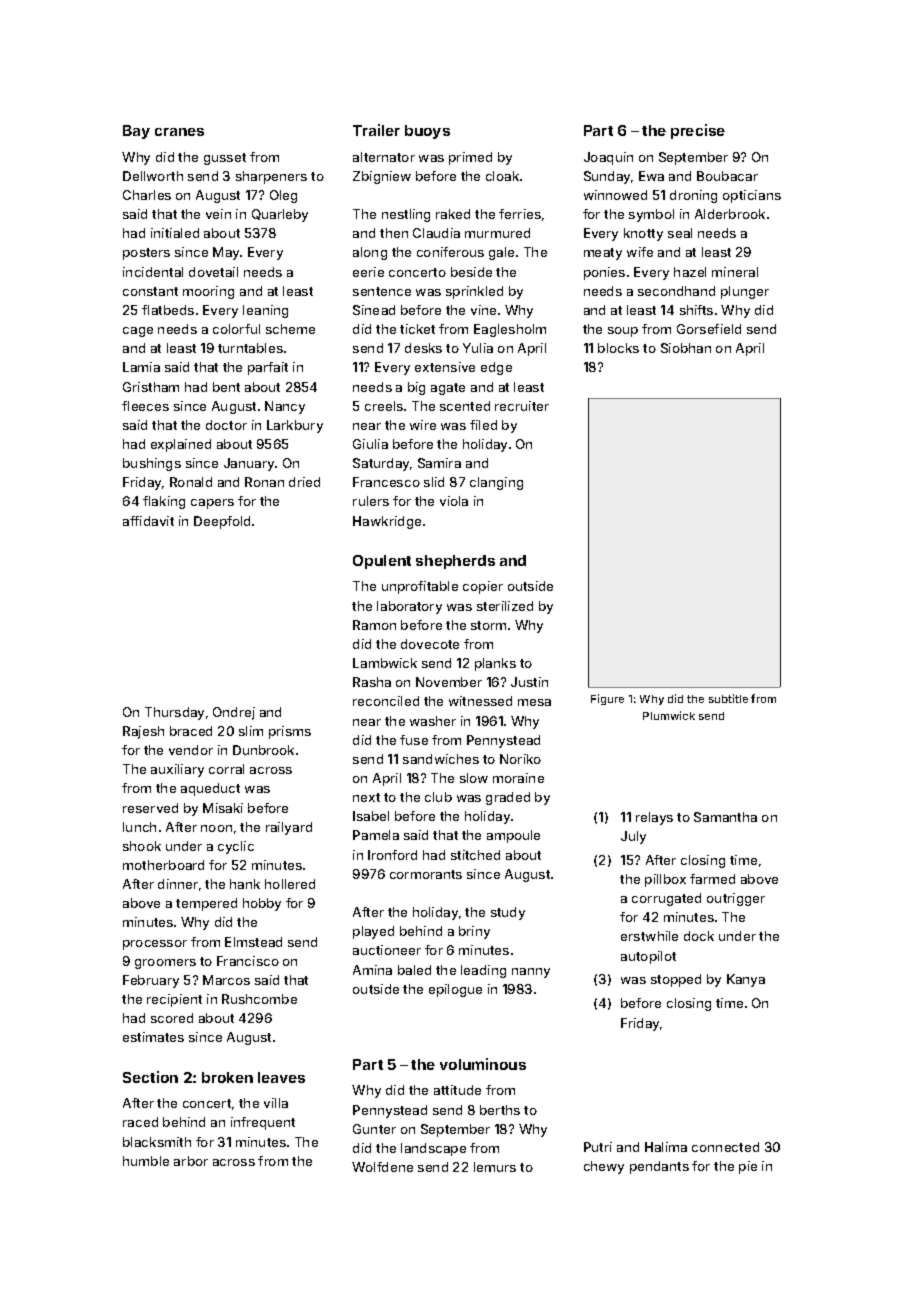  Describe the element at coordinates (146, 1161) in the image. I see `humble` at that location.
